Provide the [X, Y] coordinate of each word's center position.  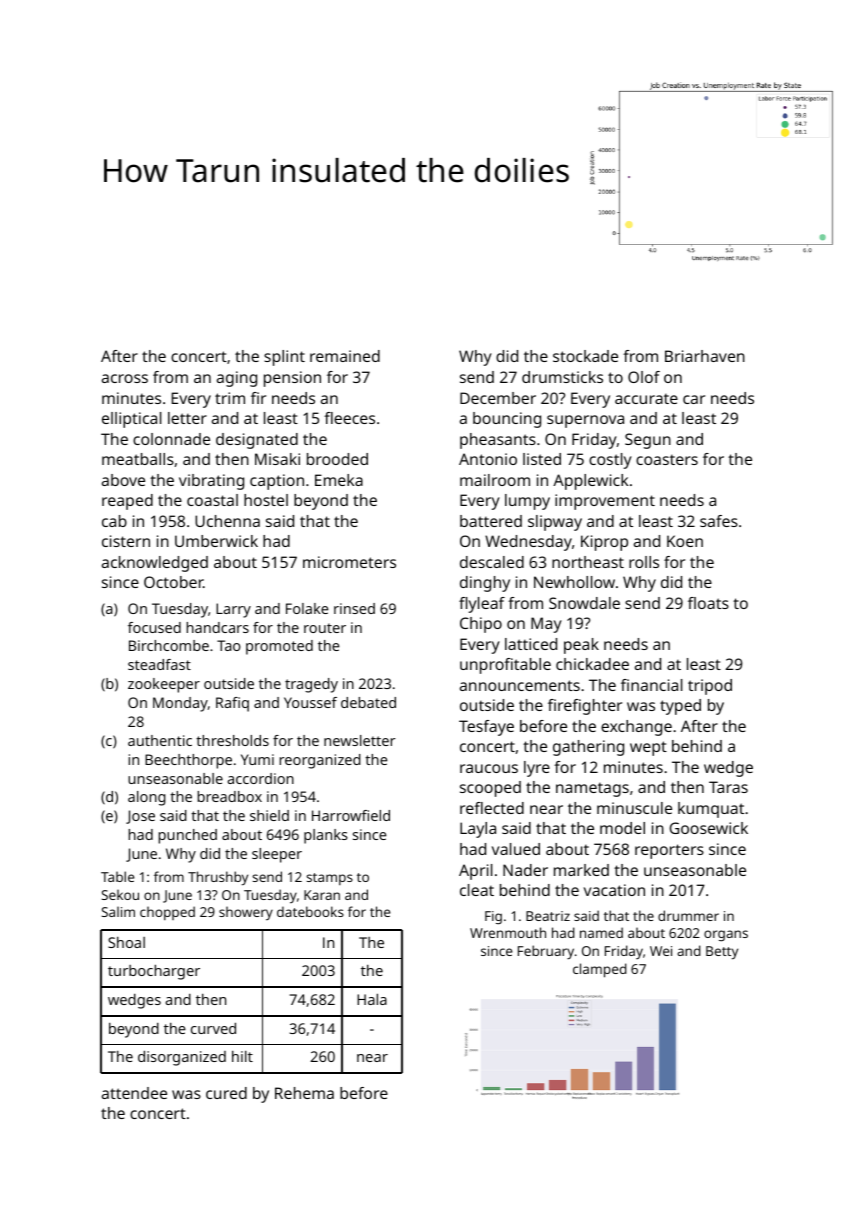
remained [345, 356]
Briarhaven [705, 356]
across [125, 378]
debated [368, 702]
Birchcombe [169, 645]
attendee [134, 1093]
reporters [669, 851]
